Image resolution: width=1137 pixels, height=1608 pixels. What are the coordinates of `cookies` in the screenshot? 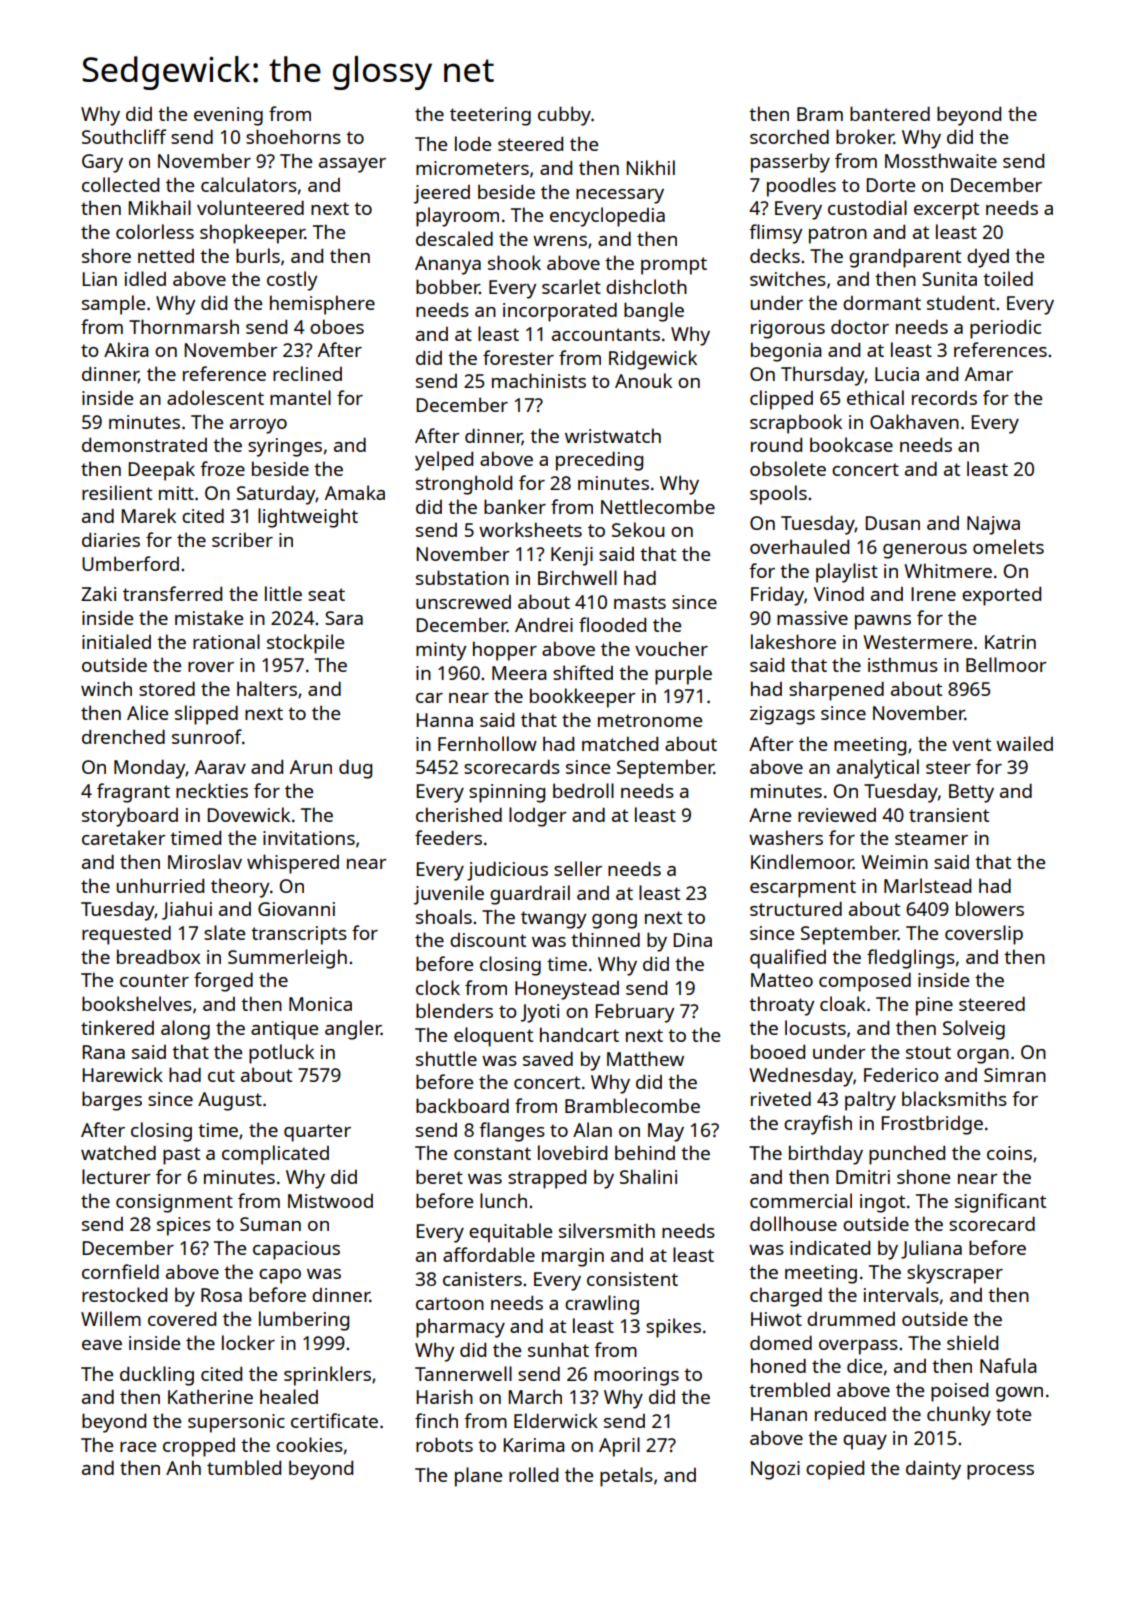 It's located at (309, 1444).
